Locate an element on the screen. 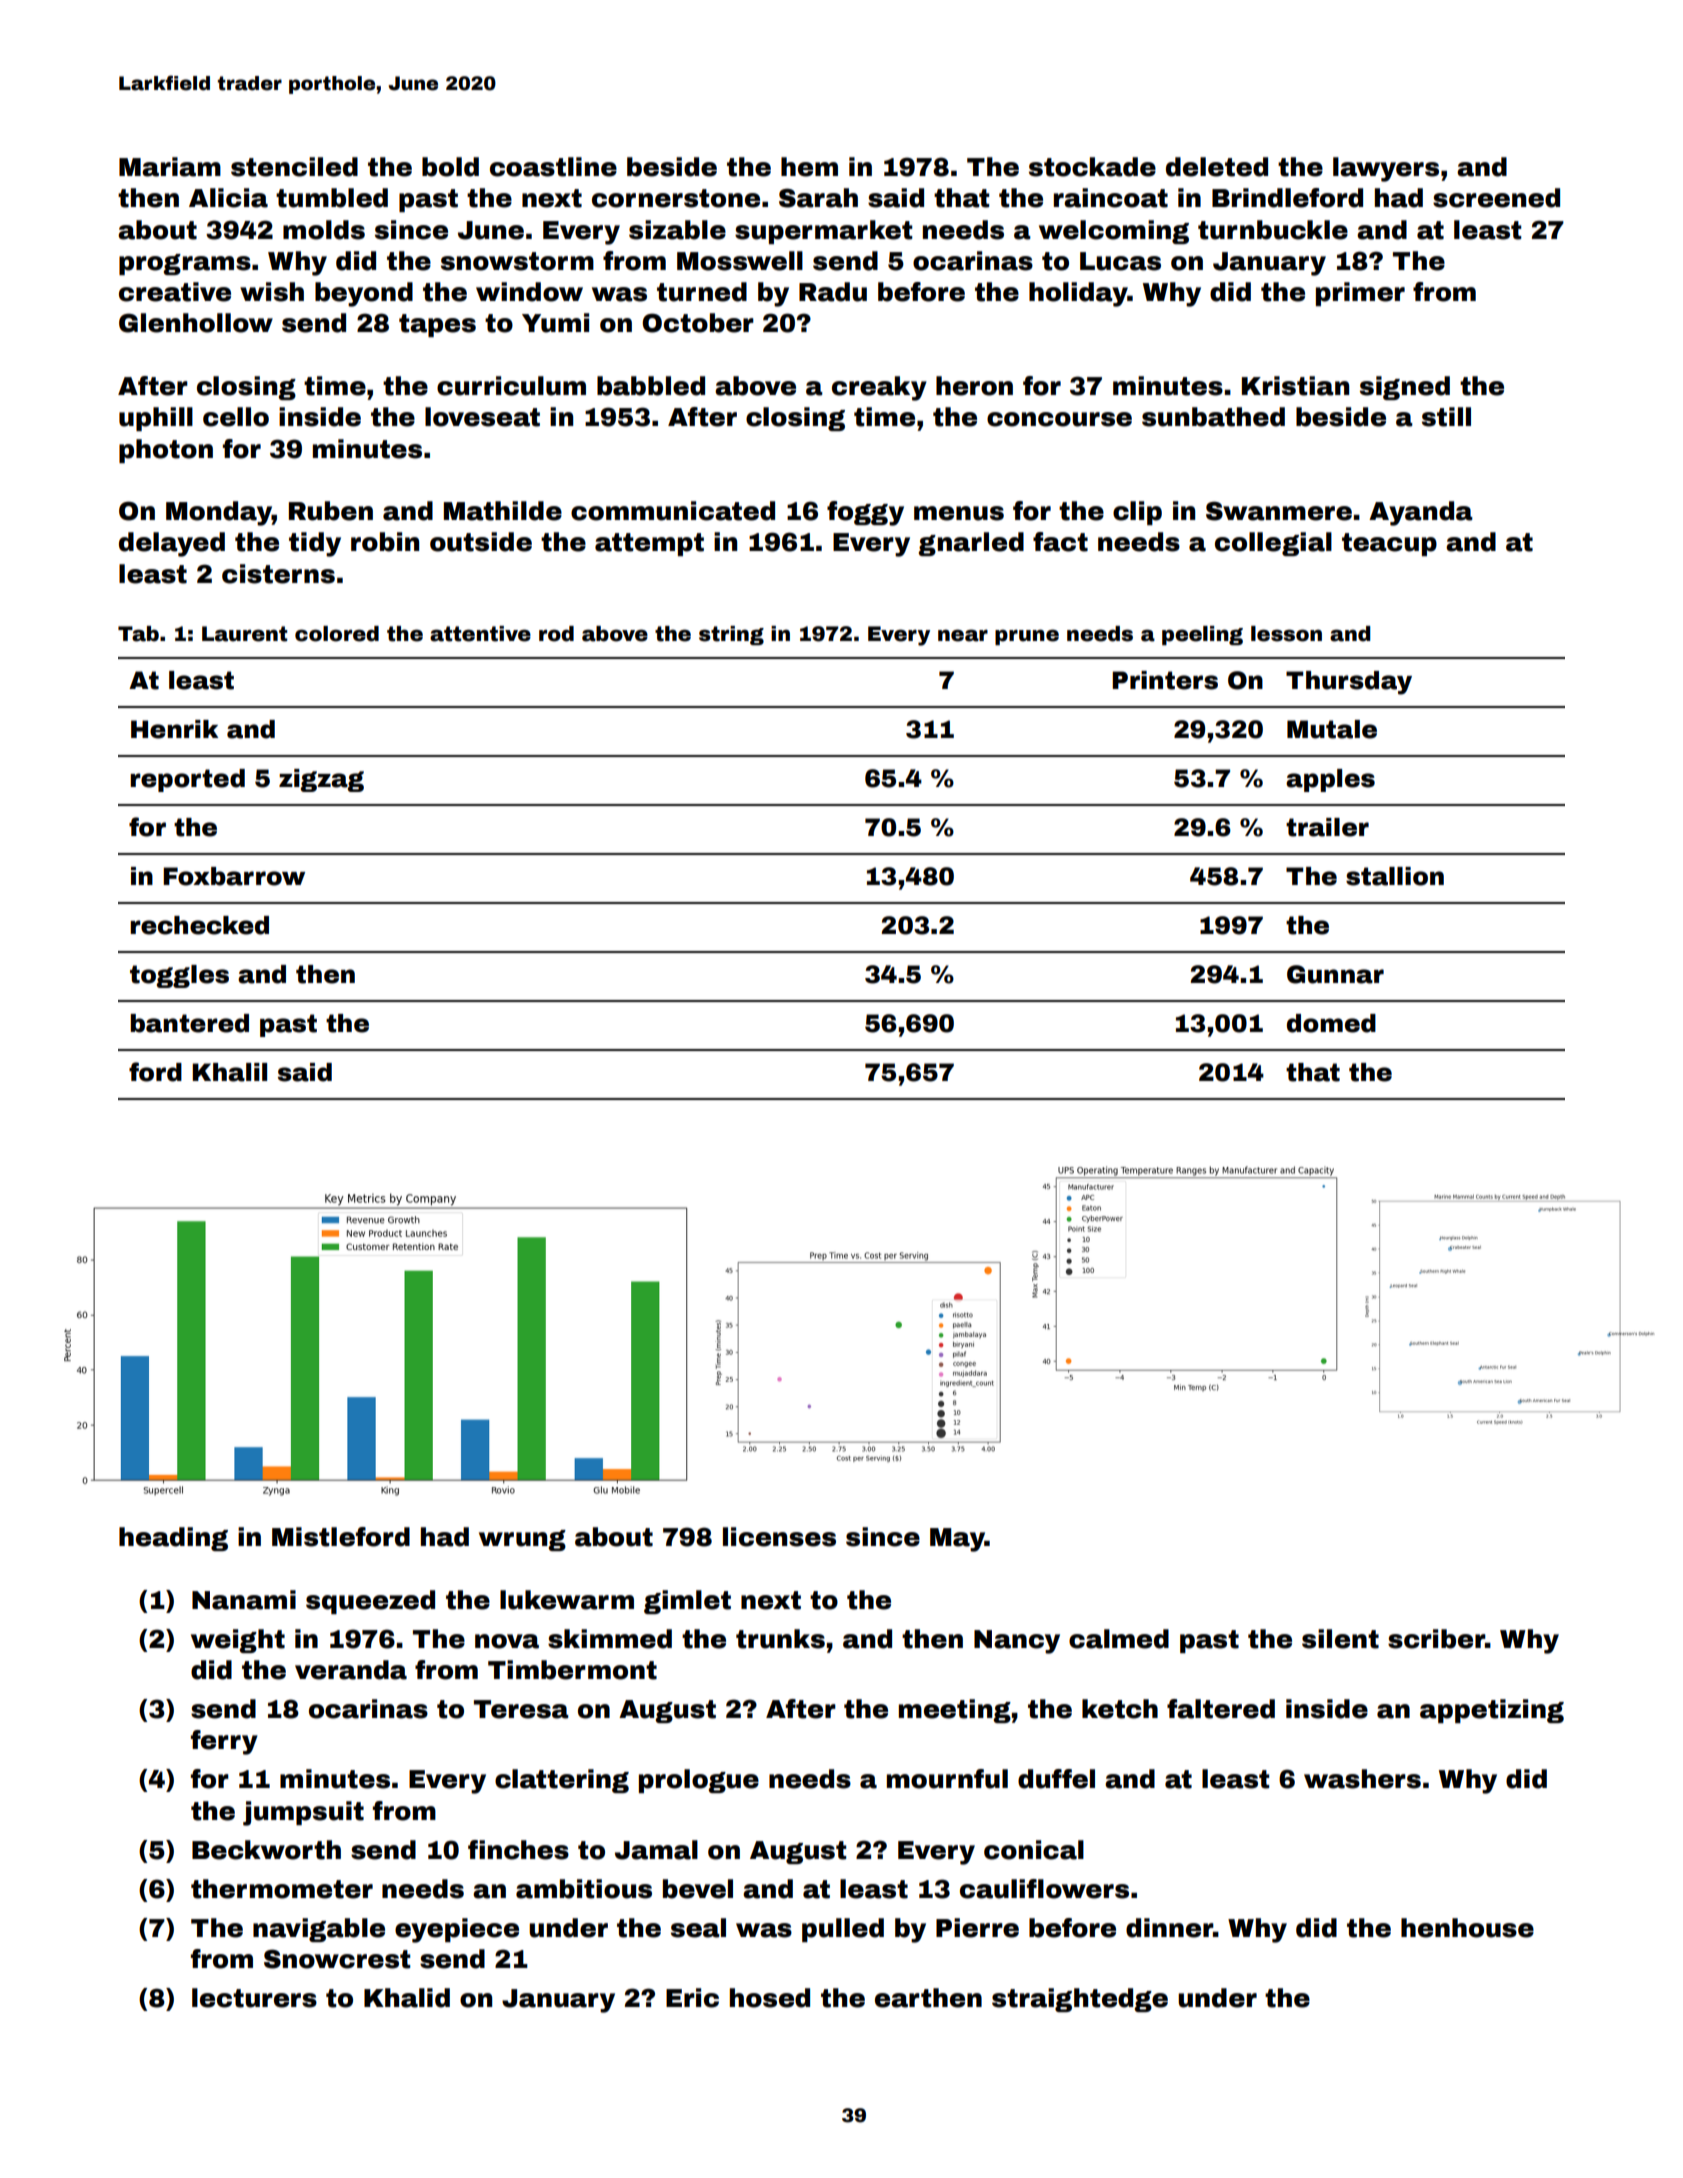  veranda is located at coordinates (351, 1670).
